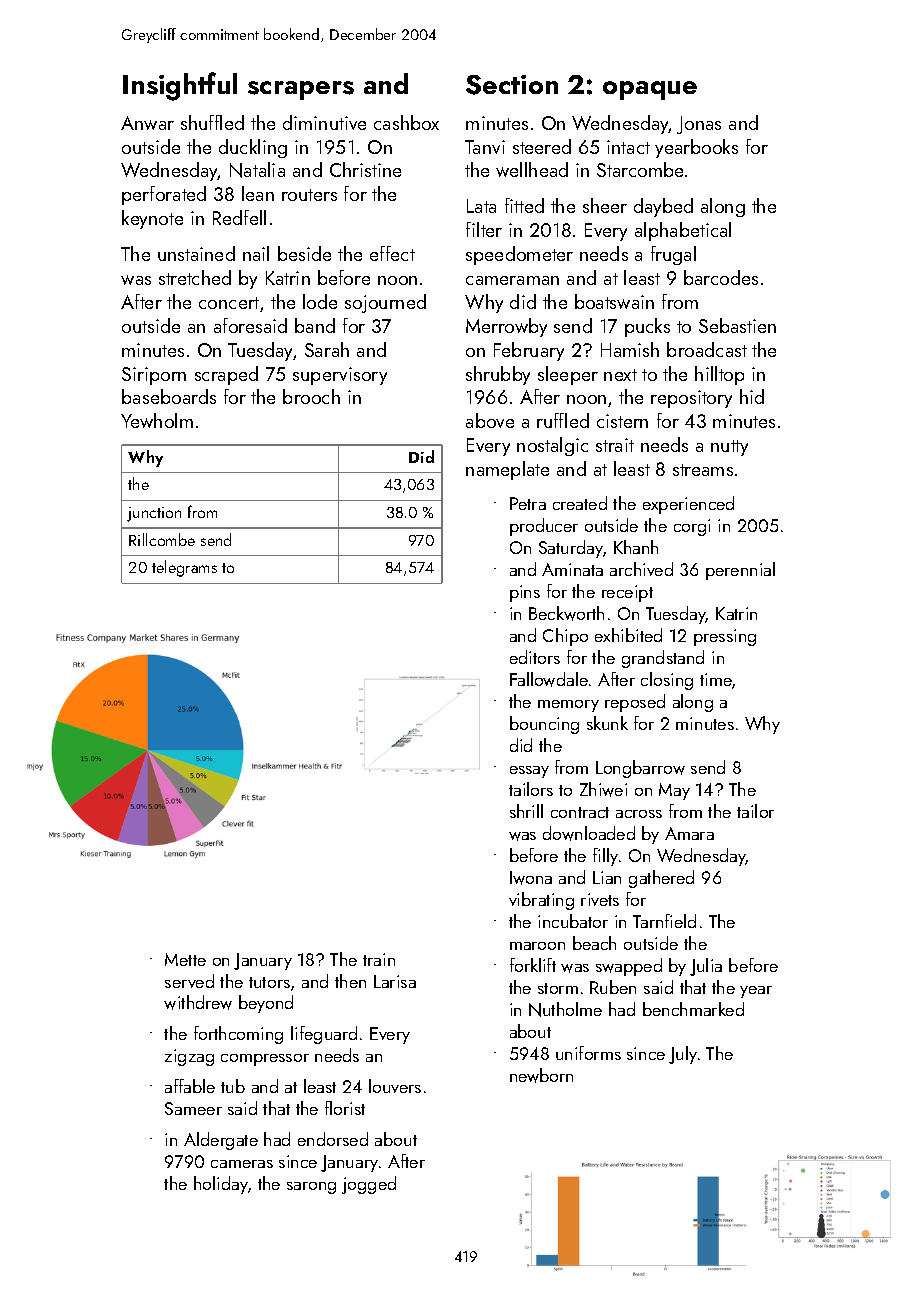 Image resolution: width=908 pixels, height=1316 pixels. I want to click on Christine, so click(365, 169).
